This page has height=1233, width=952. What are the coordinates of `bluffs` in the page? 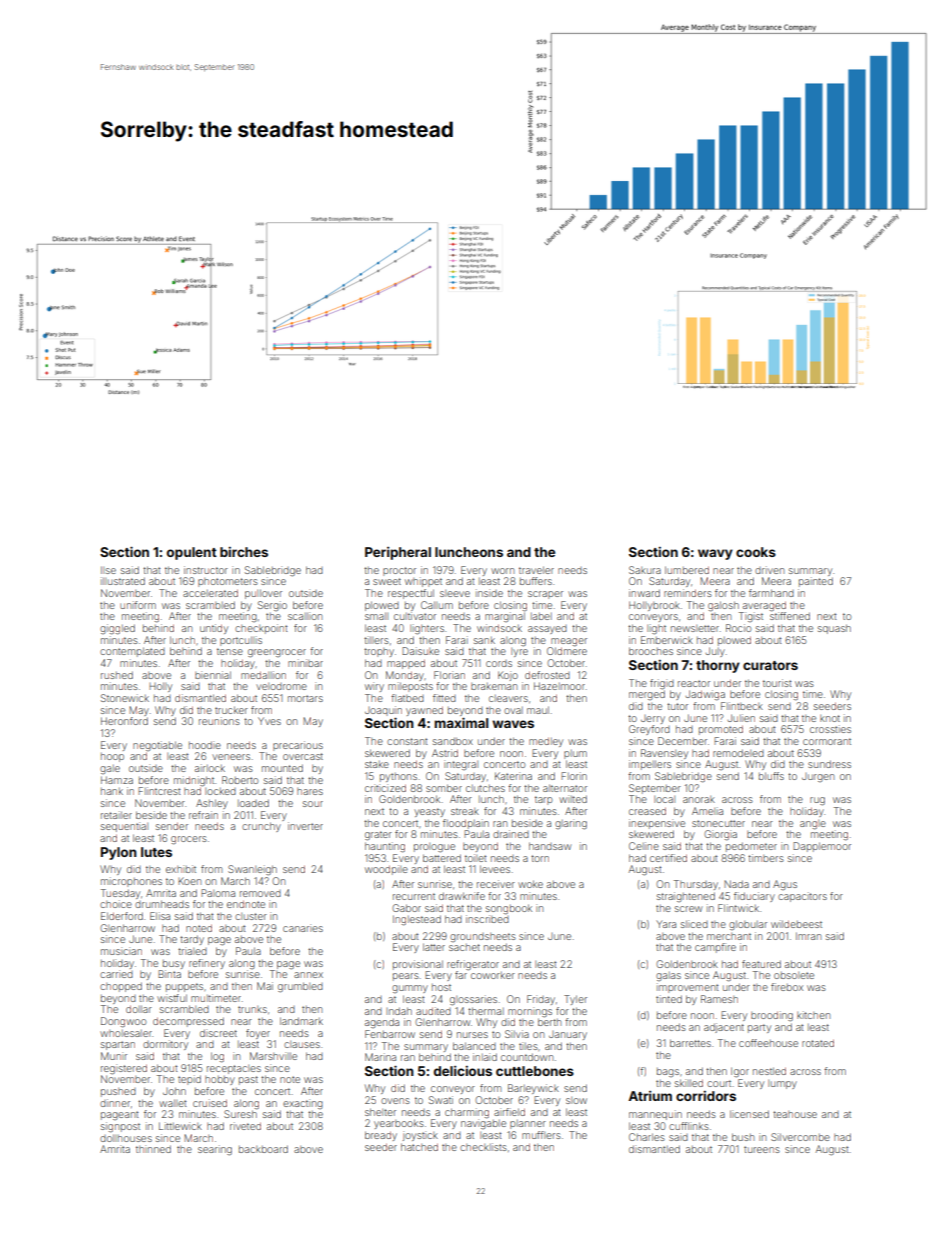 It's located at (771, 776).
